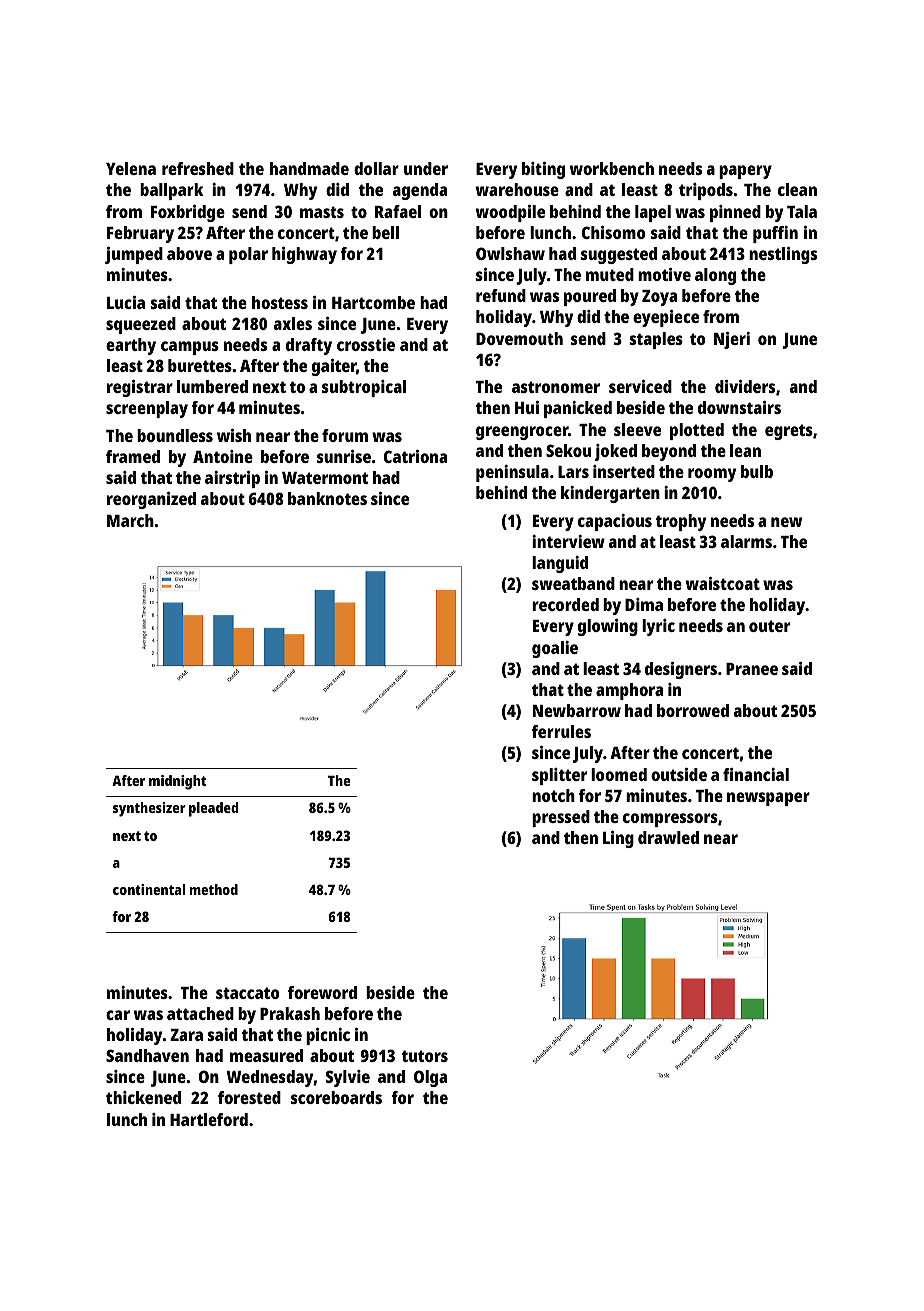  I want to click on Olga, so click(430, 1078).
